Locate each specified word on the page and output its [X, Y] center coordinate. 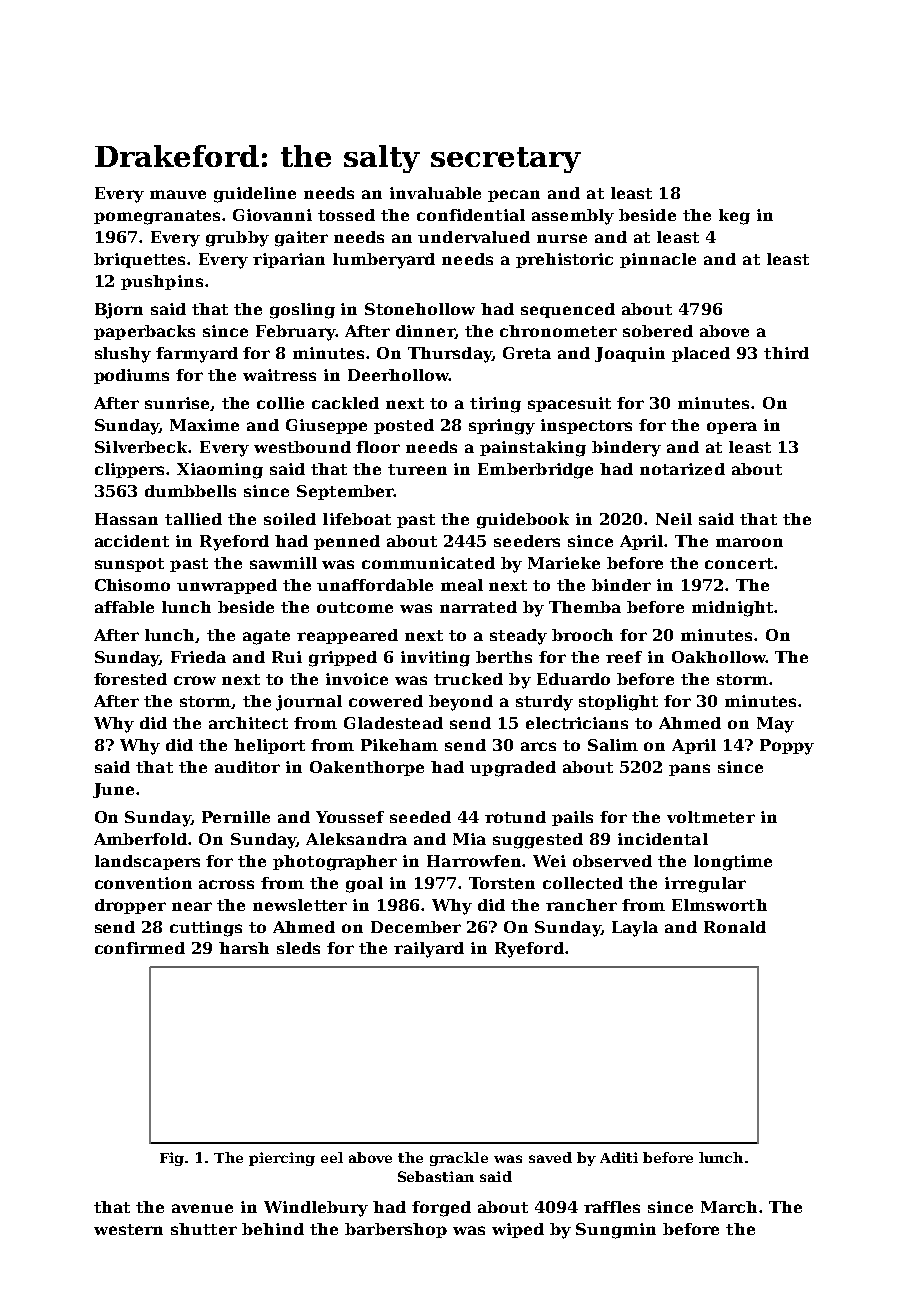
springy [502, 427]
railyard [429, 950]
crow [195, 680]
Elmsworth [719, 905]
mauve [178, 194]
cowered [386, 701]
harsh [244, 948]
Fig [172, 1159]
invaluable [435, 193]
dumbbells [190, 491]
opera [732, 428]
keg [734, 217]
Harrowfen [475, 861]
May [775, 725]
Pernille [236, 817]
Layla [635, 929]
